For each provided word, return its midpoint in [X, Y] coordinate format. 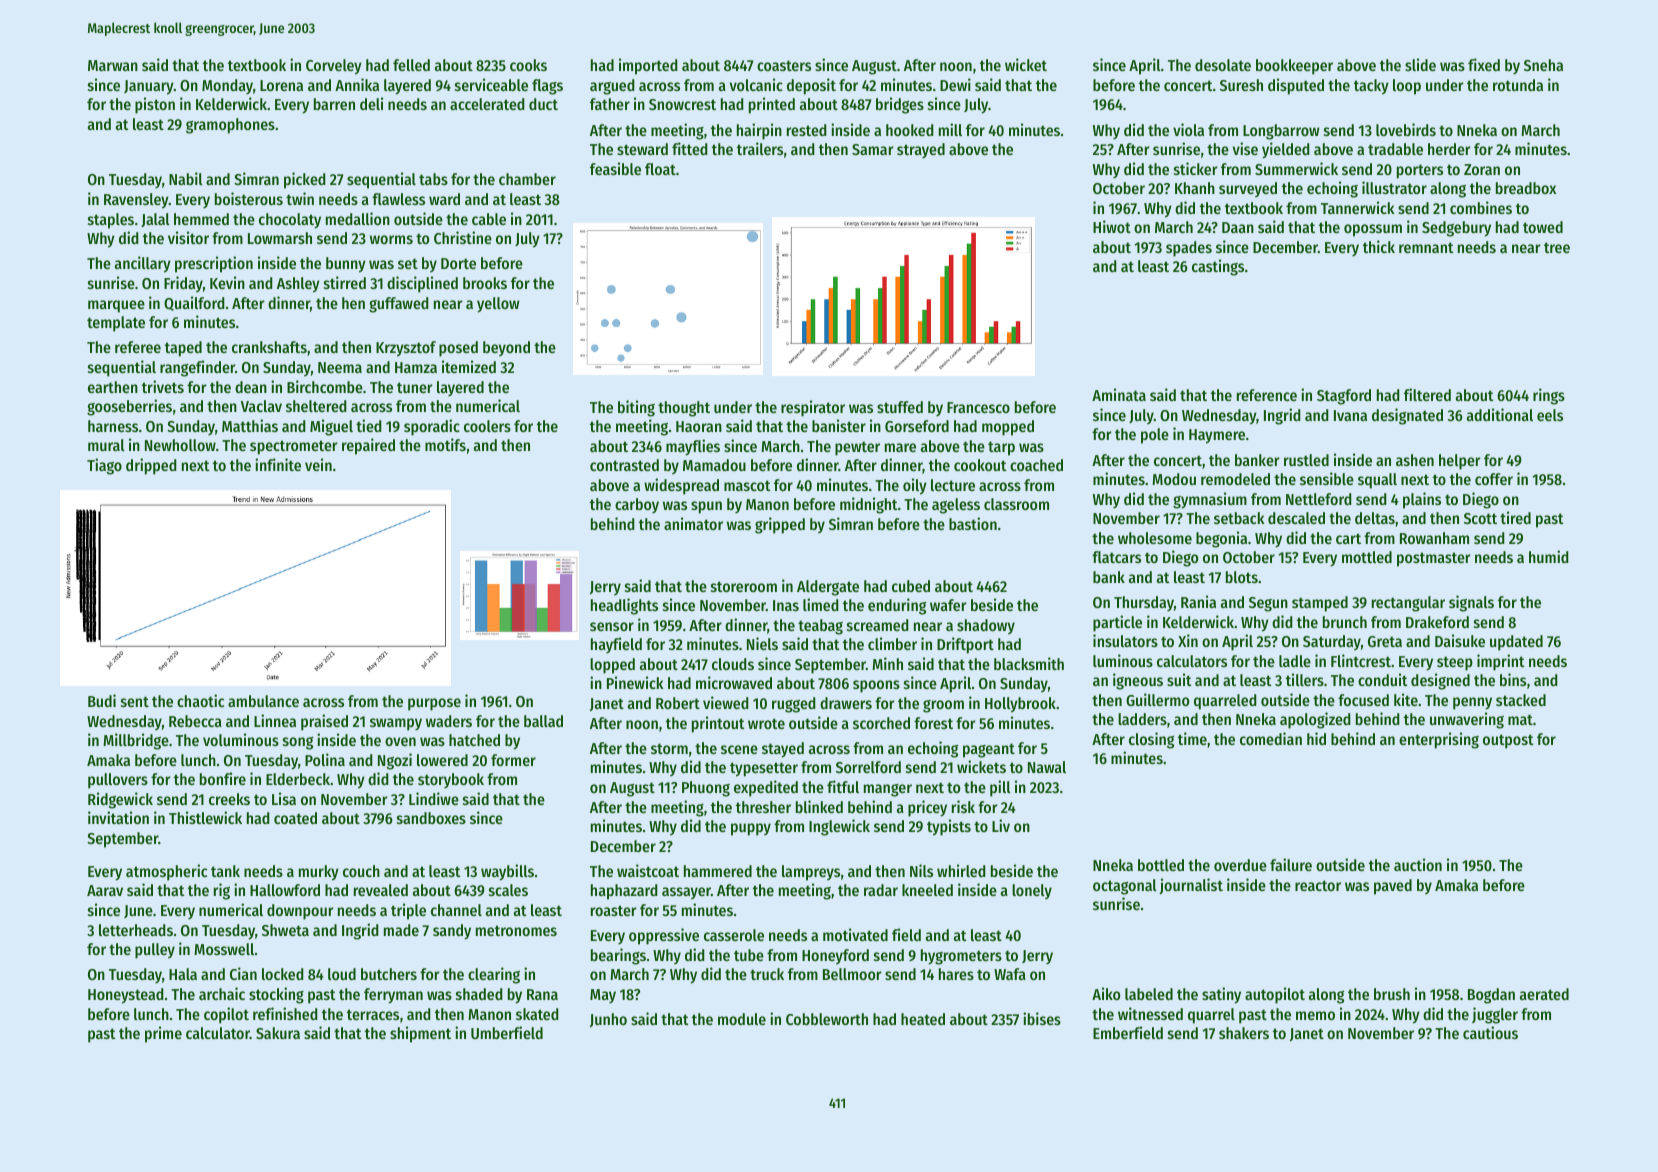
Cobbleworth [827, 1019]
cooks [528, 65]
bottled [1161, 865]
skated [537, 1014]
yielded [1286, 150]
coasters [784, 65]
